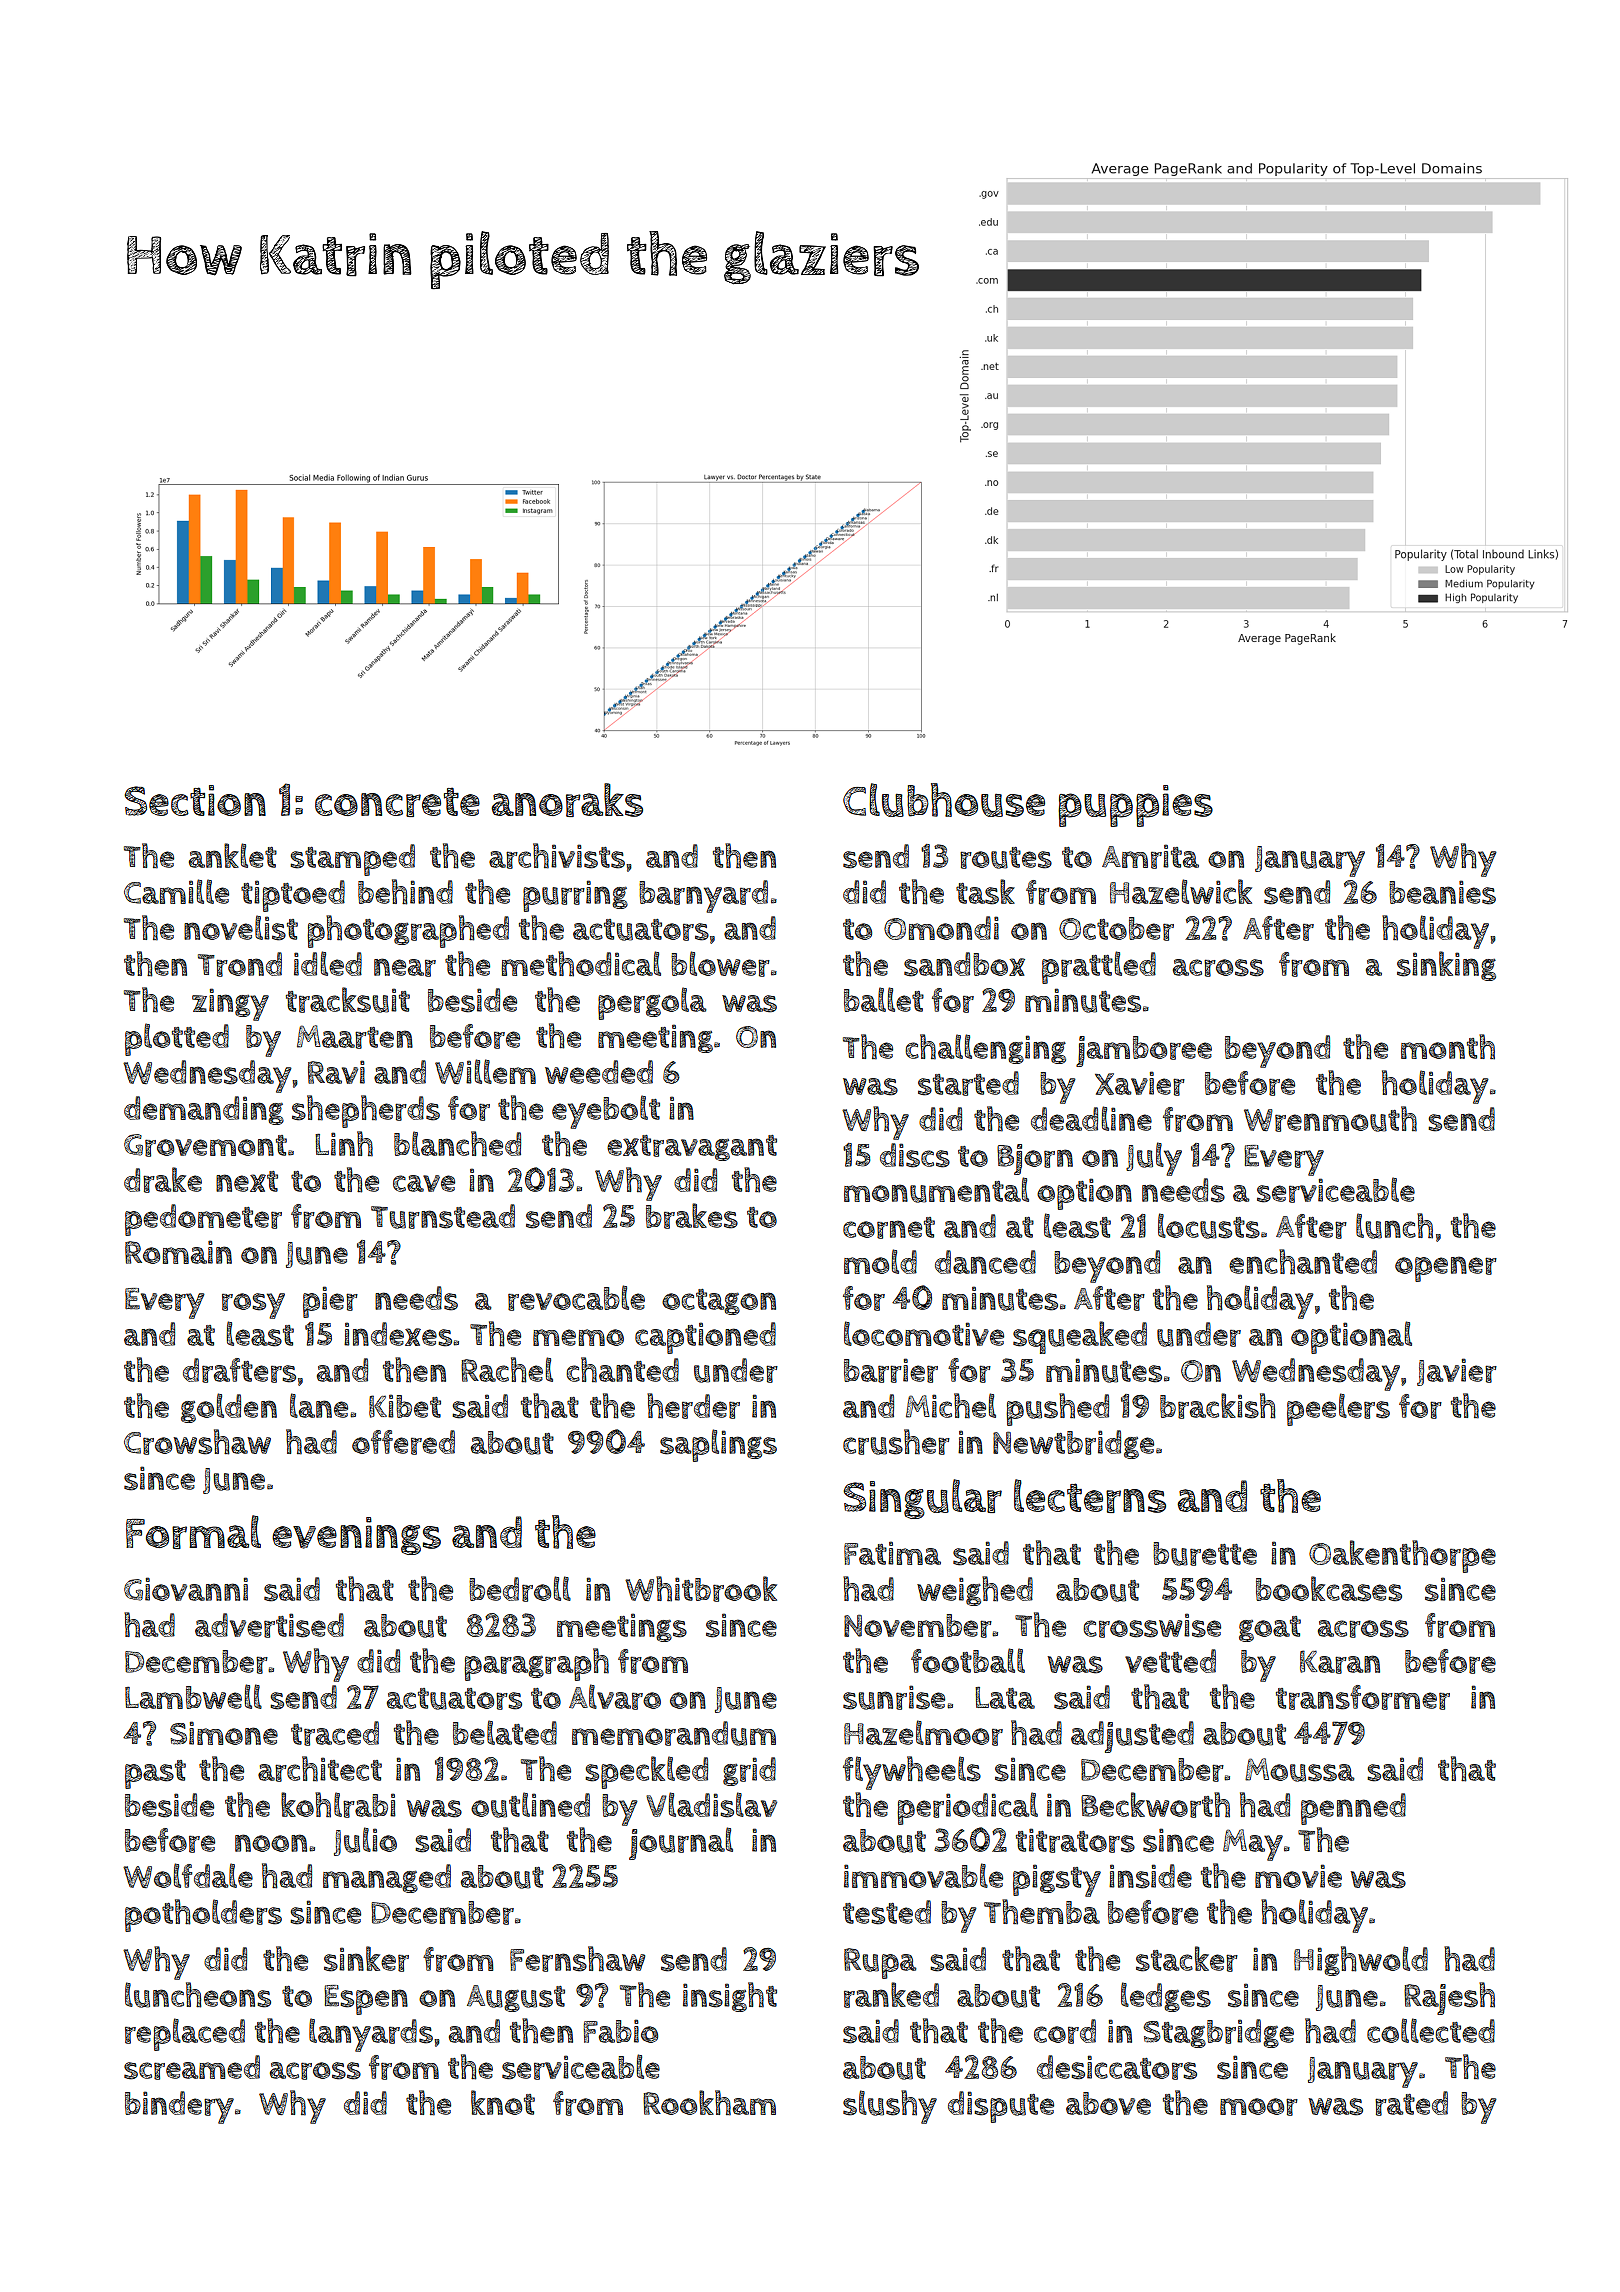 This screenshot has width=1620, height=2292. What do you see at coordinates (352, 860) in the screenshot?
I see `stamped` at bounding box center [352, 860].
